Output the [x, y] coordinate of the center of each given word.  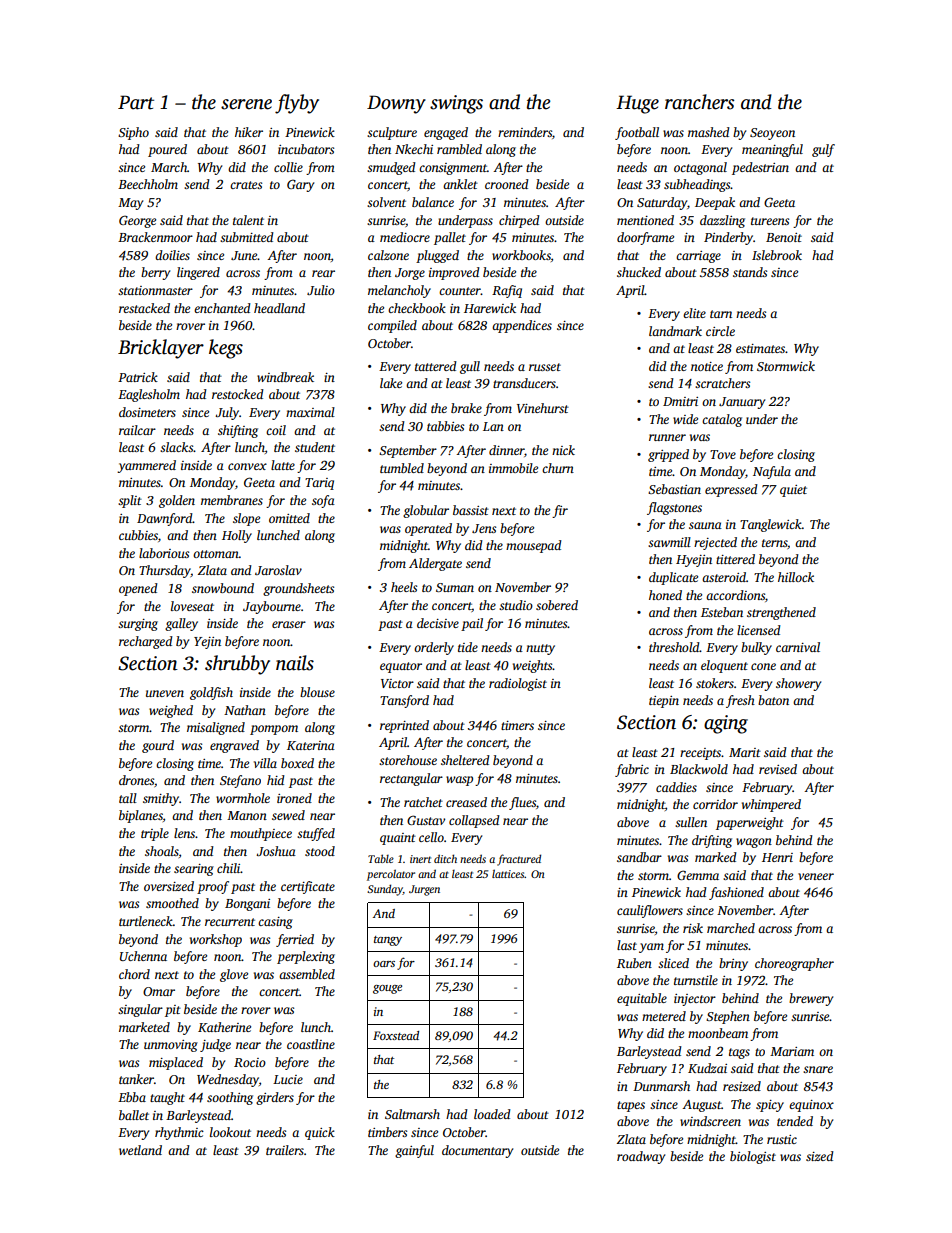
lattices [508, 873]
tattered [436, 366]
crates [246, 185]
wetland [140, 1150]
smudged [391, 168]
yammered [146, 466]
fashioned [736, 893]
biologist [753, 1157]
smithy [161, 799]
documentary [477, 1151]
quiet [793, 491]
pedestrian [760, 168]
